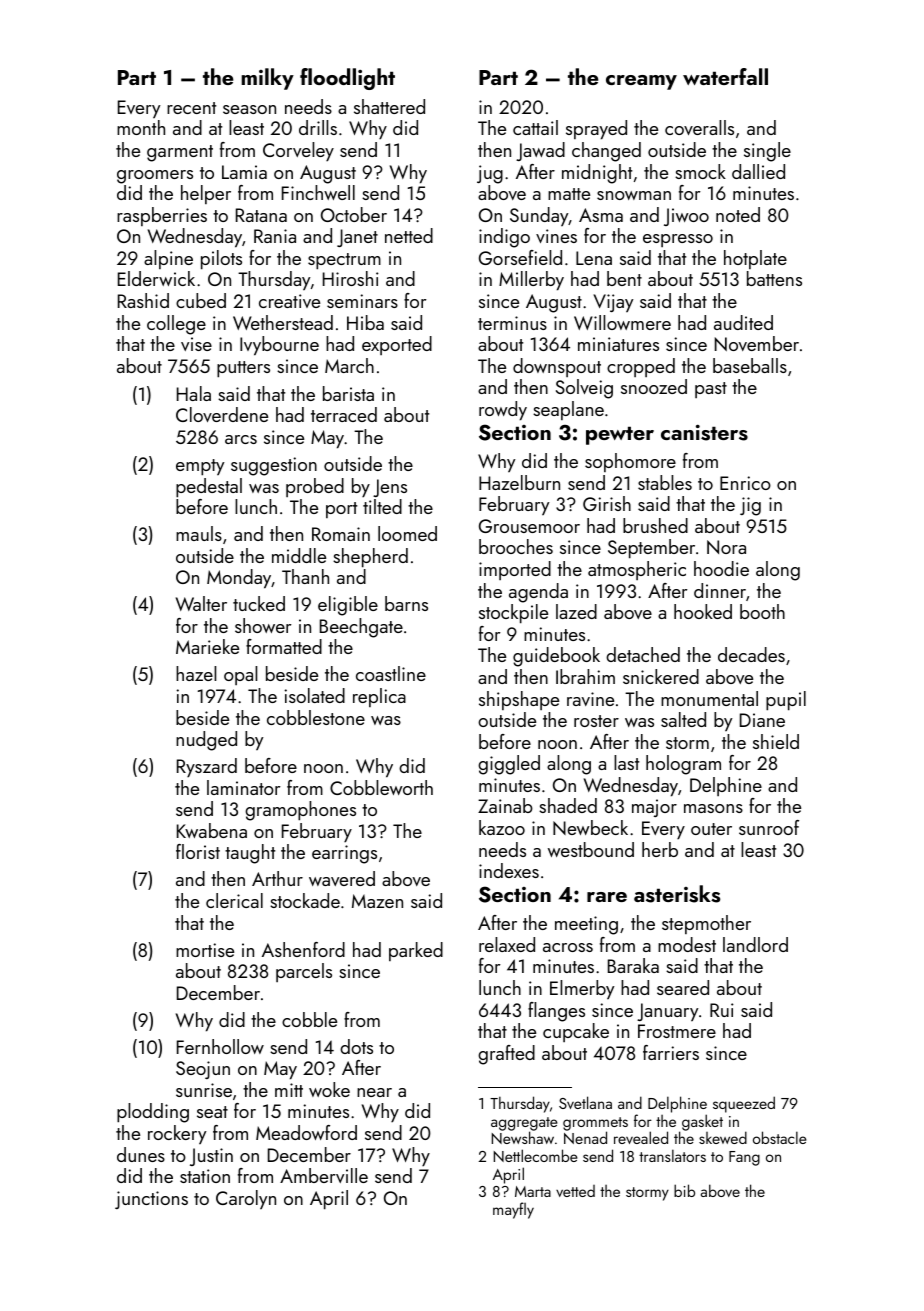 This screenshot has width=924, height=1311. Describe the element at coordinates (243, 787) in the screenshot. I see `laminator` at that location.
